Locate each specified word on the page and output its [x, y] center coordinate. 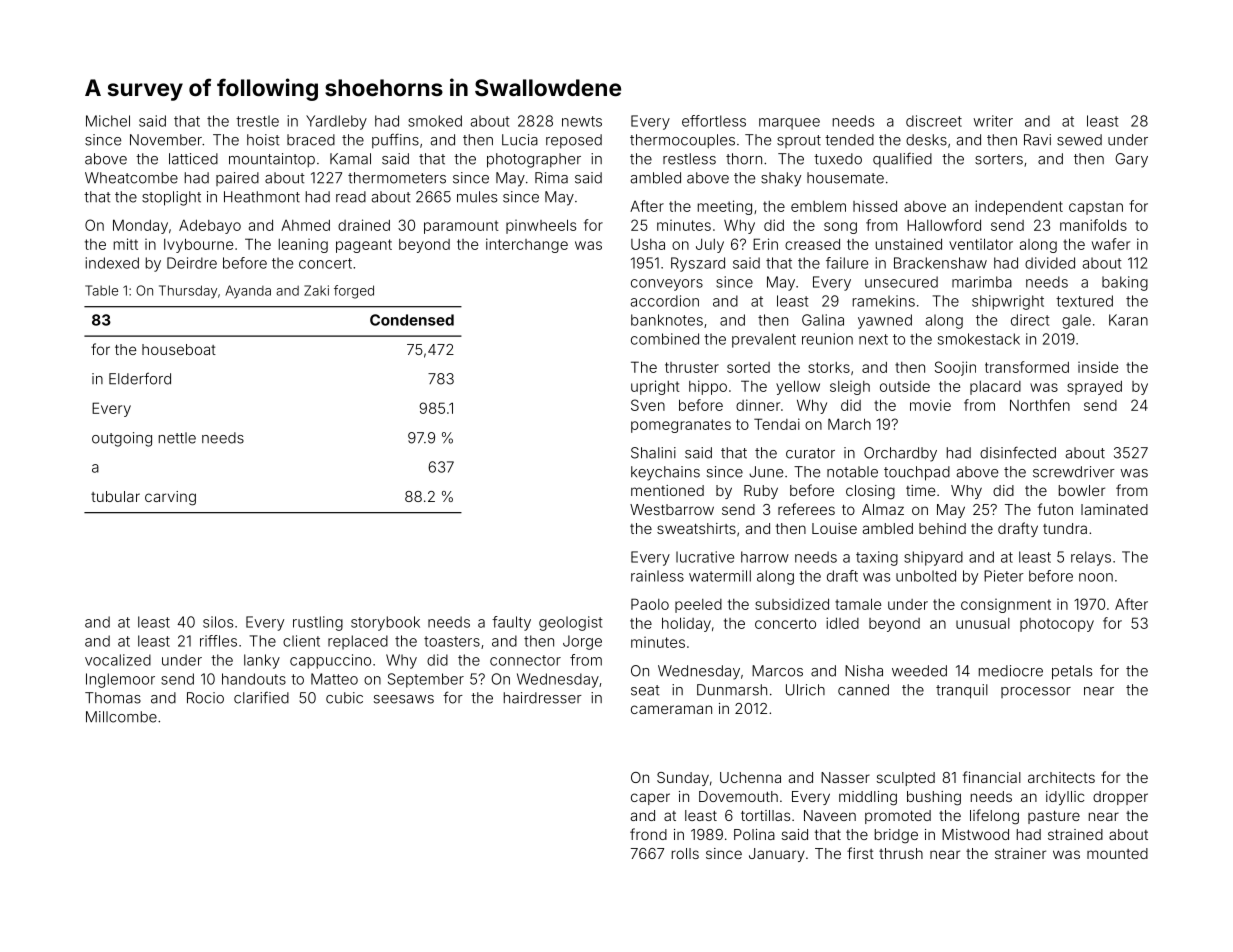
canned [863, 690]
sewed [1079, 140]
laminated [1114, 509]
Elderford [140, 378]
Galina [823, 320]
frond [648, 834]
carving [170, 498]
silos [218, 622]
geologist [570, 623]
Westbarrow [672, 509]
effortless [714, 121]
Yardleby [336, 122]
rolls [685, 853]
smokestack [979, 339]
